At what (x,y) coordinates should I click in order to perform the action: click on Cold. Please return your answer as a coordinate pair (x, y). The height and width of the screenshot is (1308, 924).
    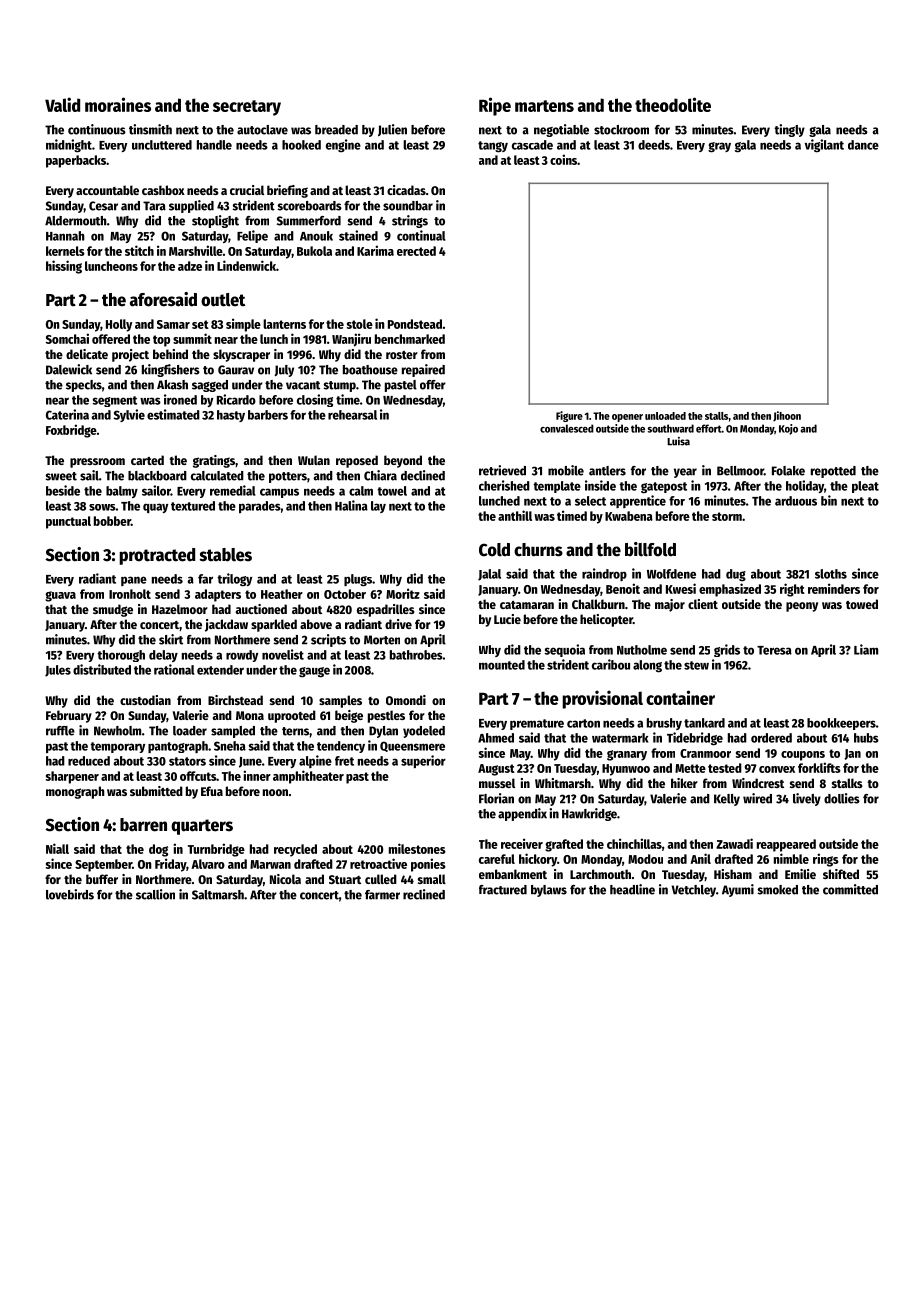
    Looking at the image, I should click on (494, 550).
